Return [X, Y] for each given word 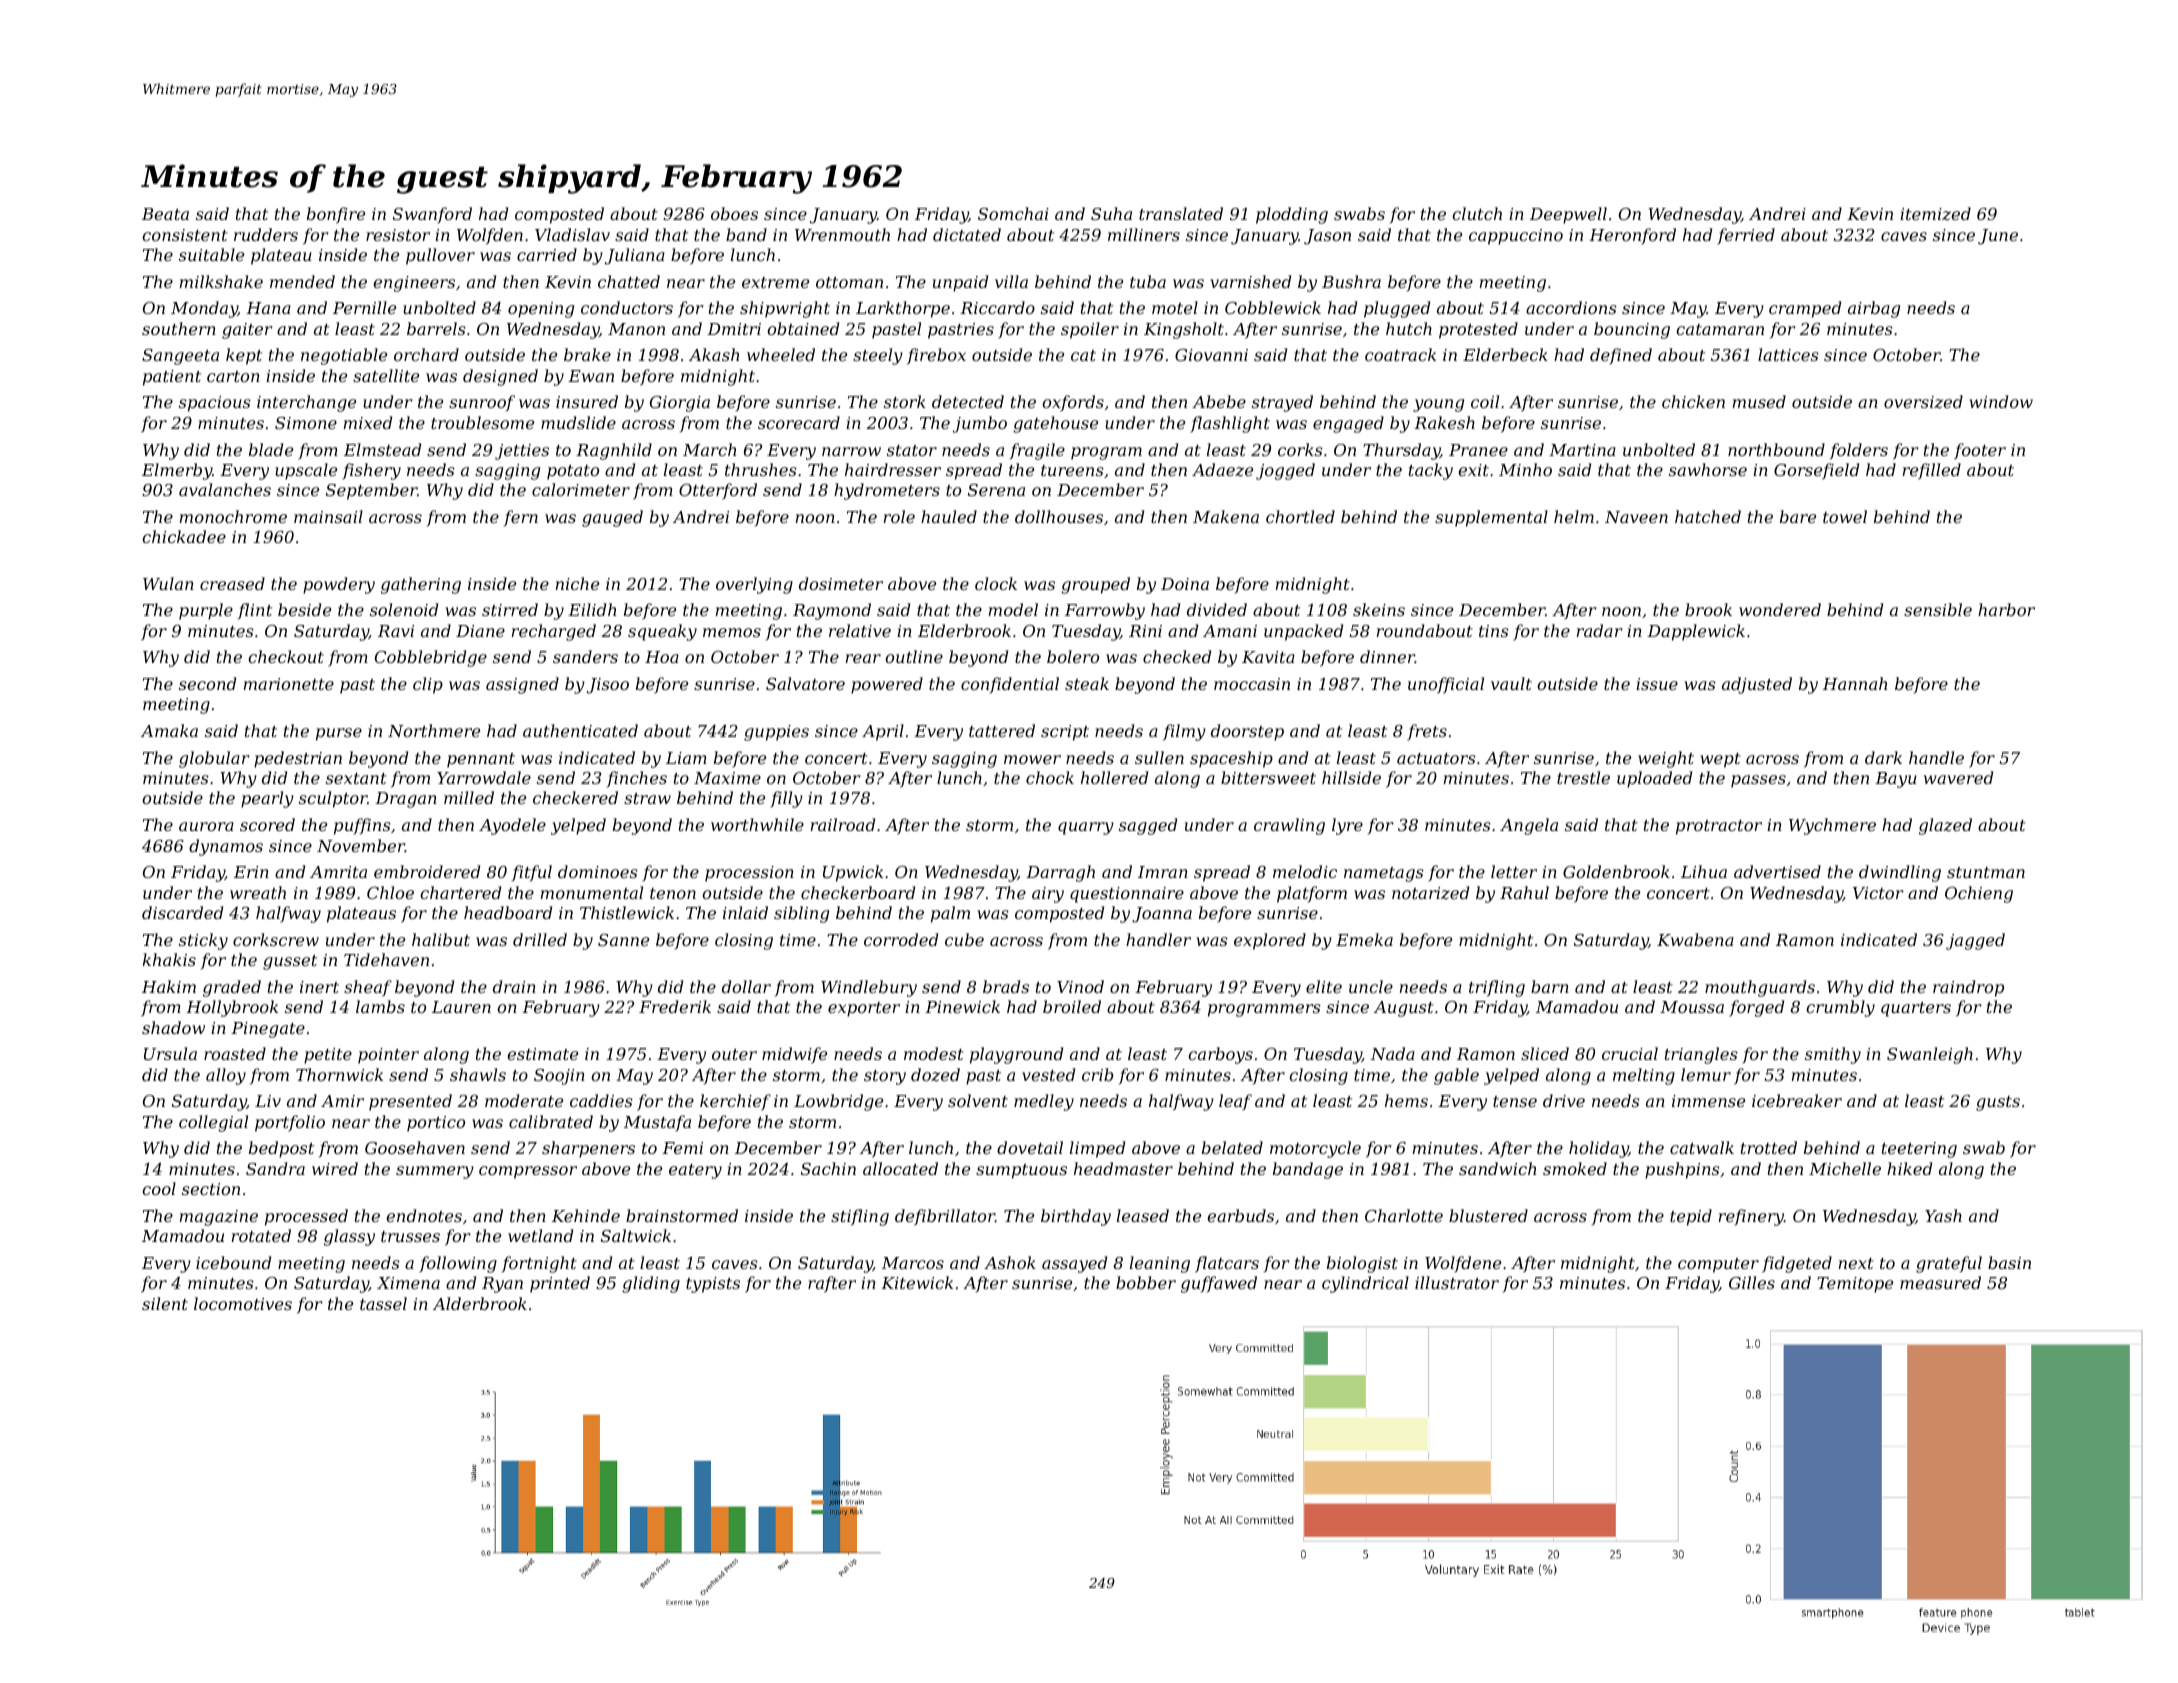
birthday [1076, 1217]
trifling [1497, 988]
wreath [258, 892]
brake [587, 354]
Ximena [408, 1283]
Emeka [1364, 939]
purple [206, 611]
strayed [1282, 403]
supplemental [1491, 518]
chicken [1693, 401]
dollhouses [1059, 516]
